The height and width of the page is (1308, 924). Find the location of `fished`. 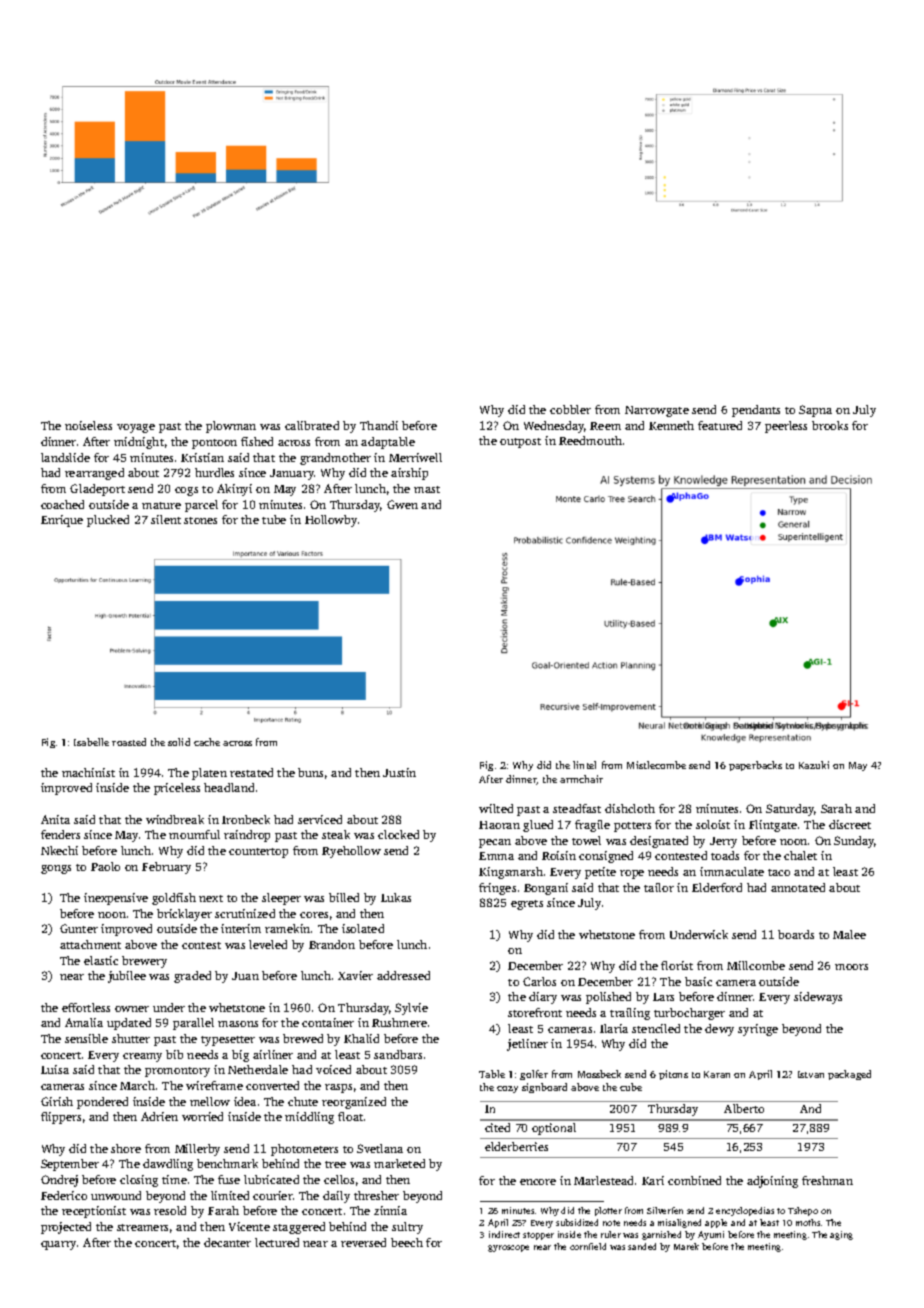

fished is located at coordinates (257, 441).
